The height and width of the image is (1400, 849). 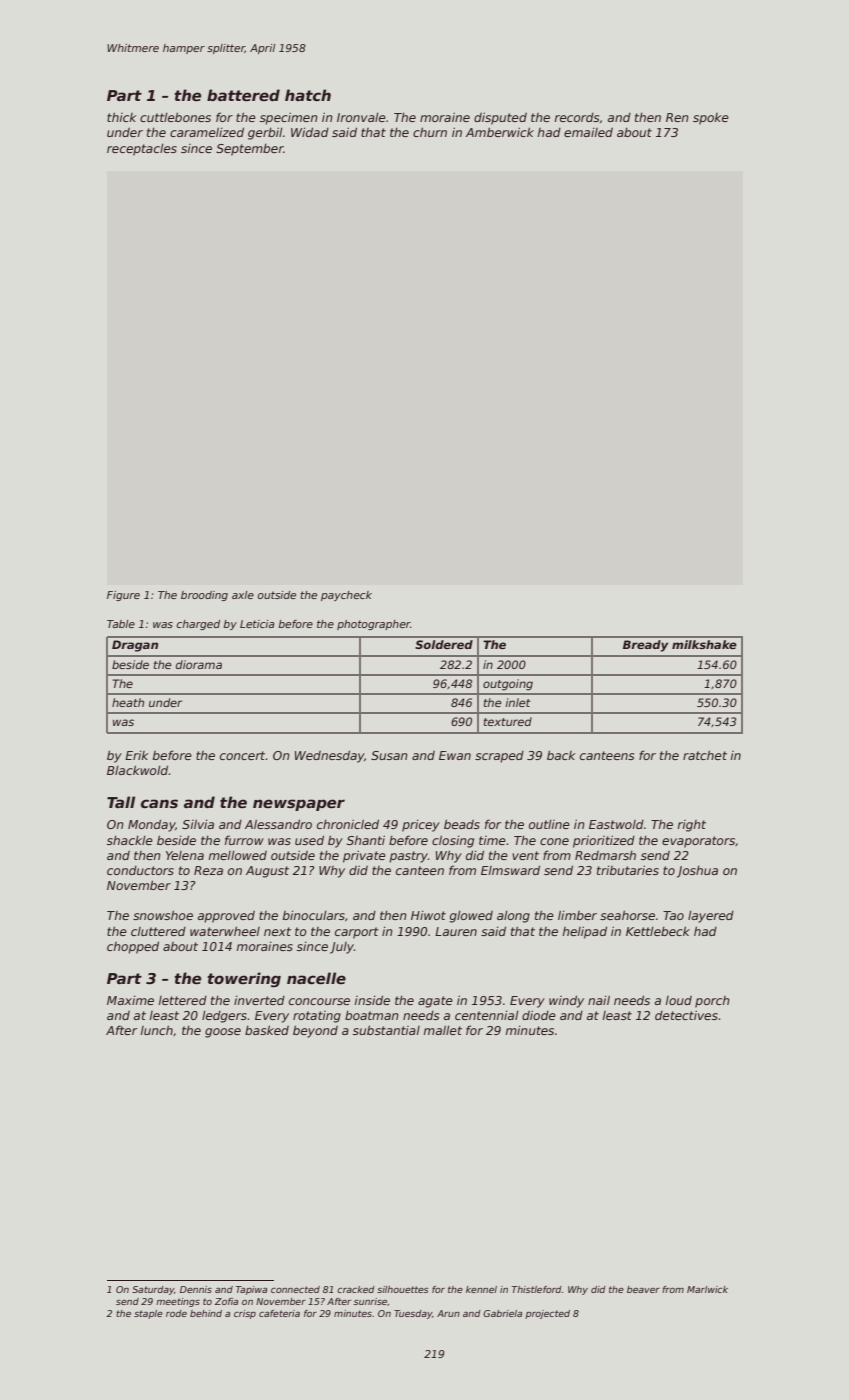 What do you see at coordinates (547, 1314) in the image?
I see `projected` at bounding box center [547, 1314].
